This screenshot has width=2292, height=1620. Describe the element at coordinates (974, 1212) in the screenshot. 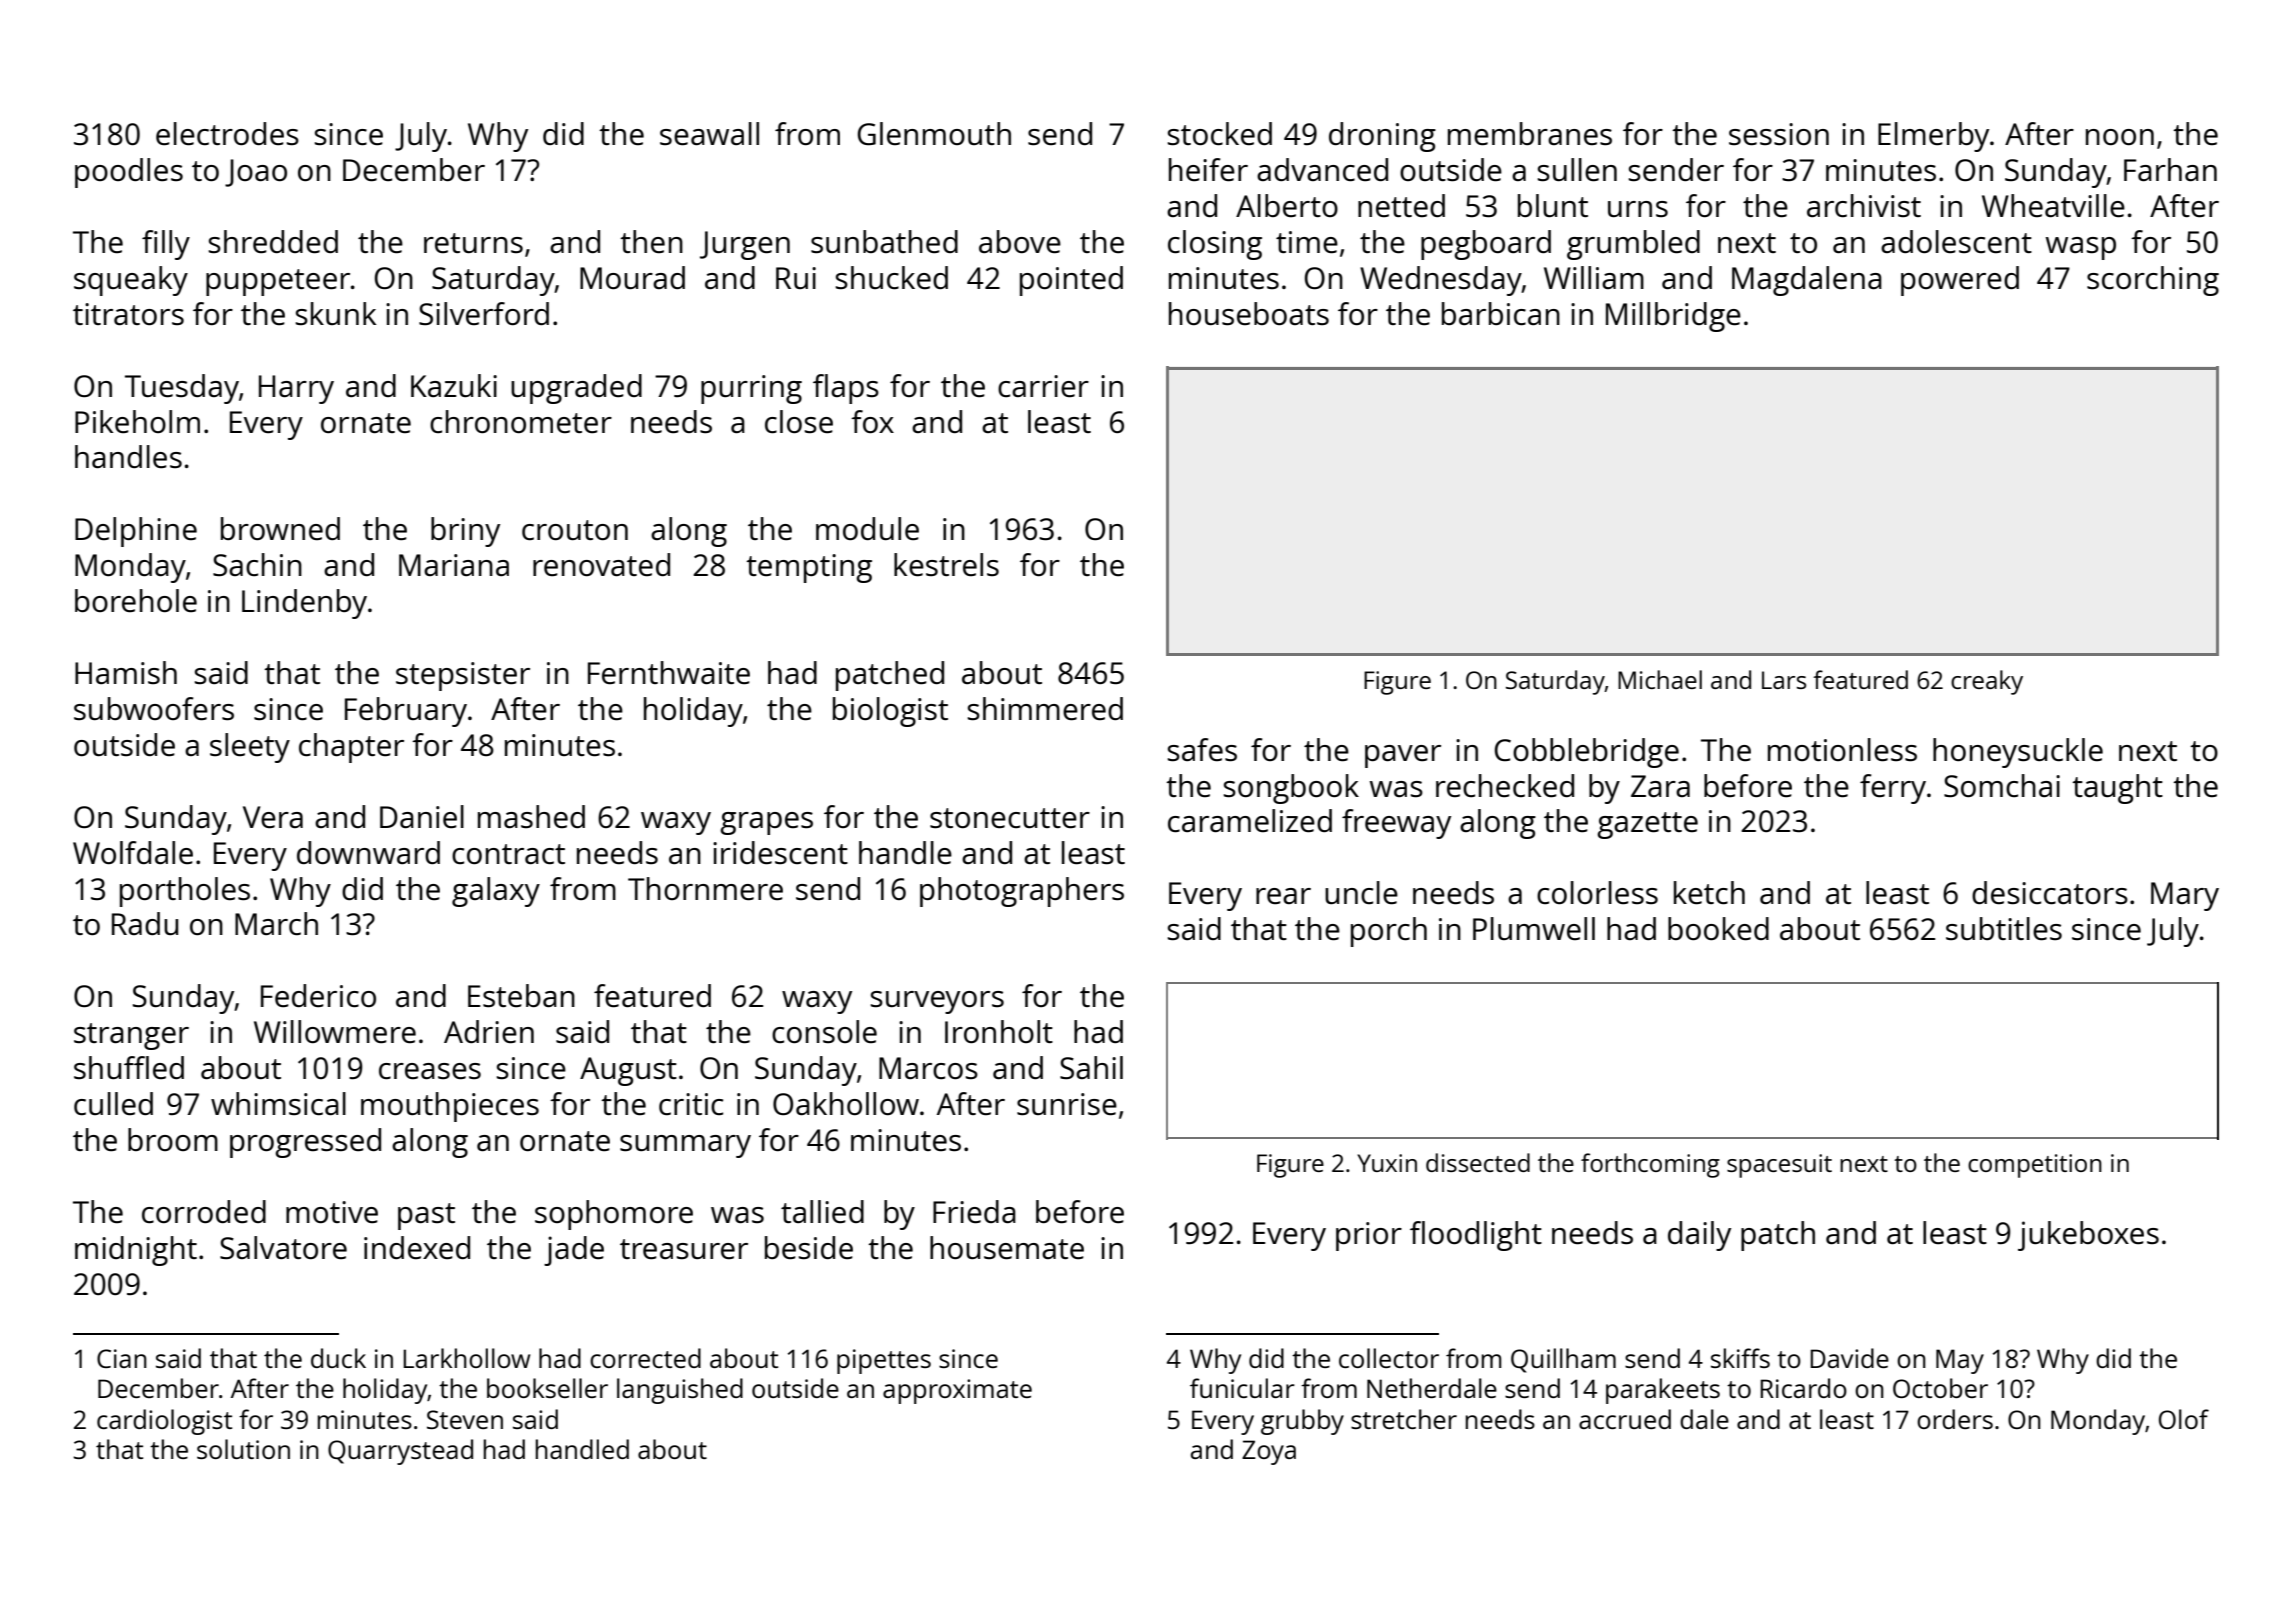

I see `Frieda` at that location.
